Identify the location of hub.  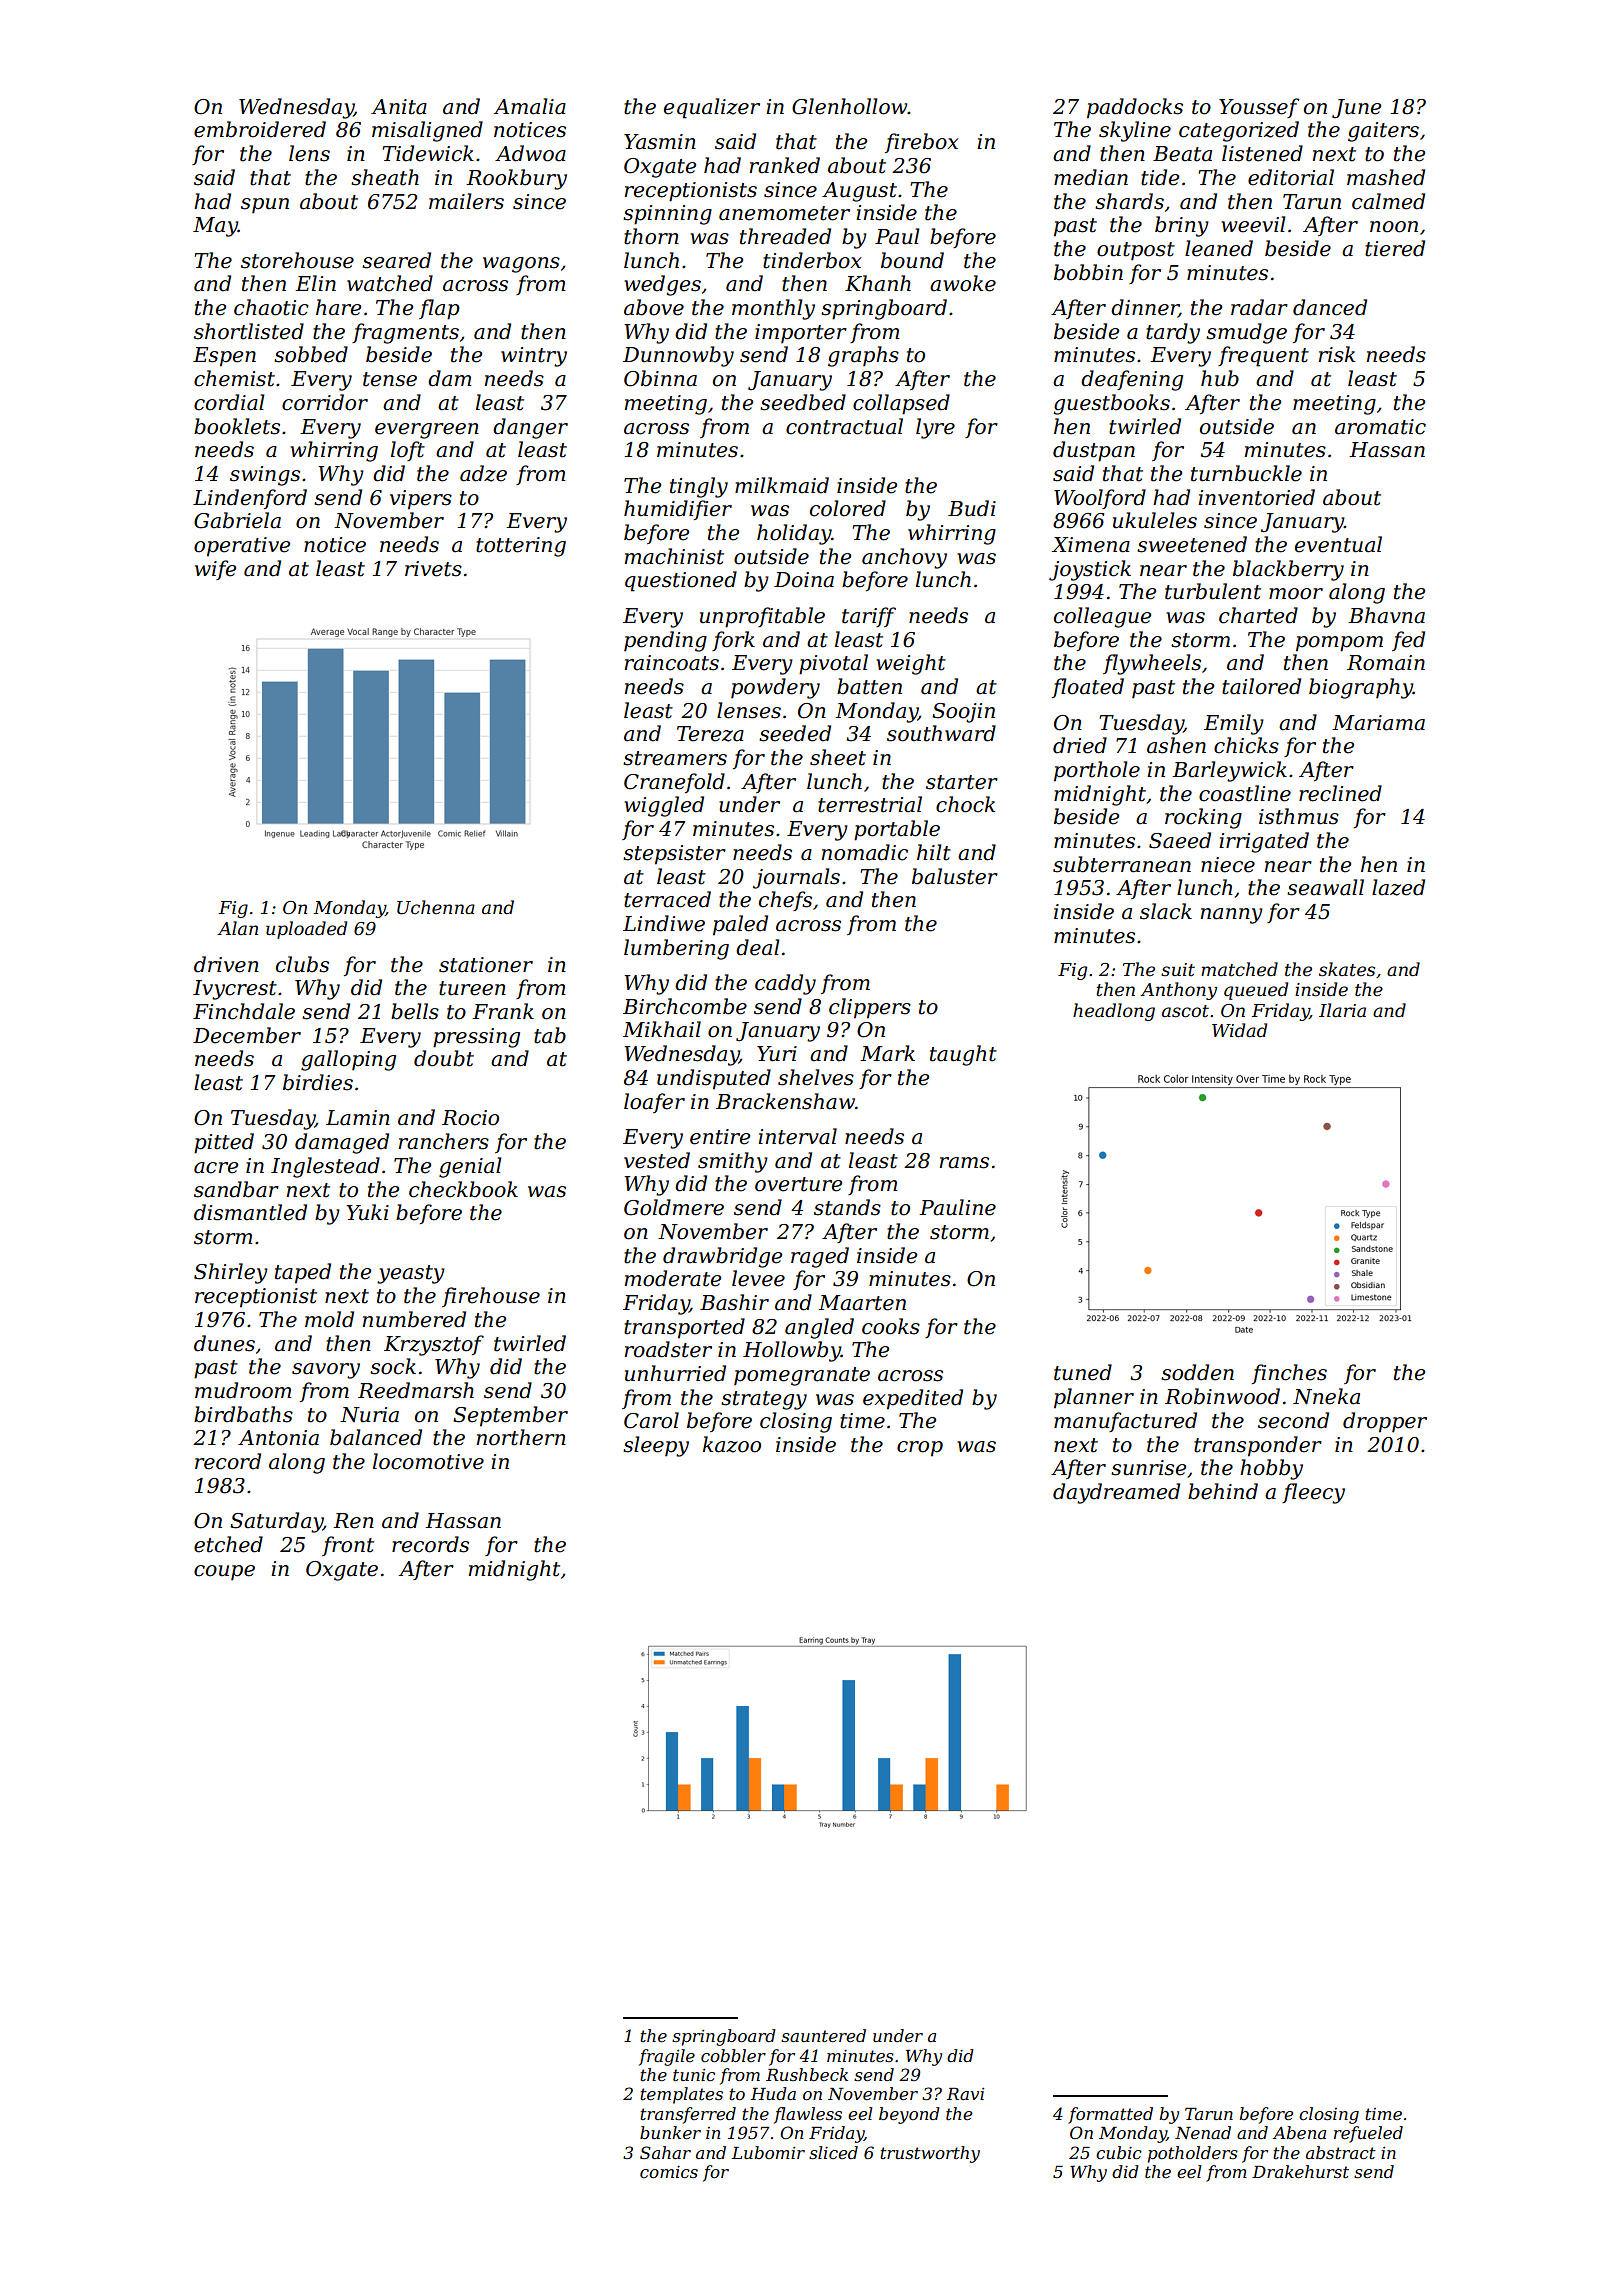
(1220, 378).
